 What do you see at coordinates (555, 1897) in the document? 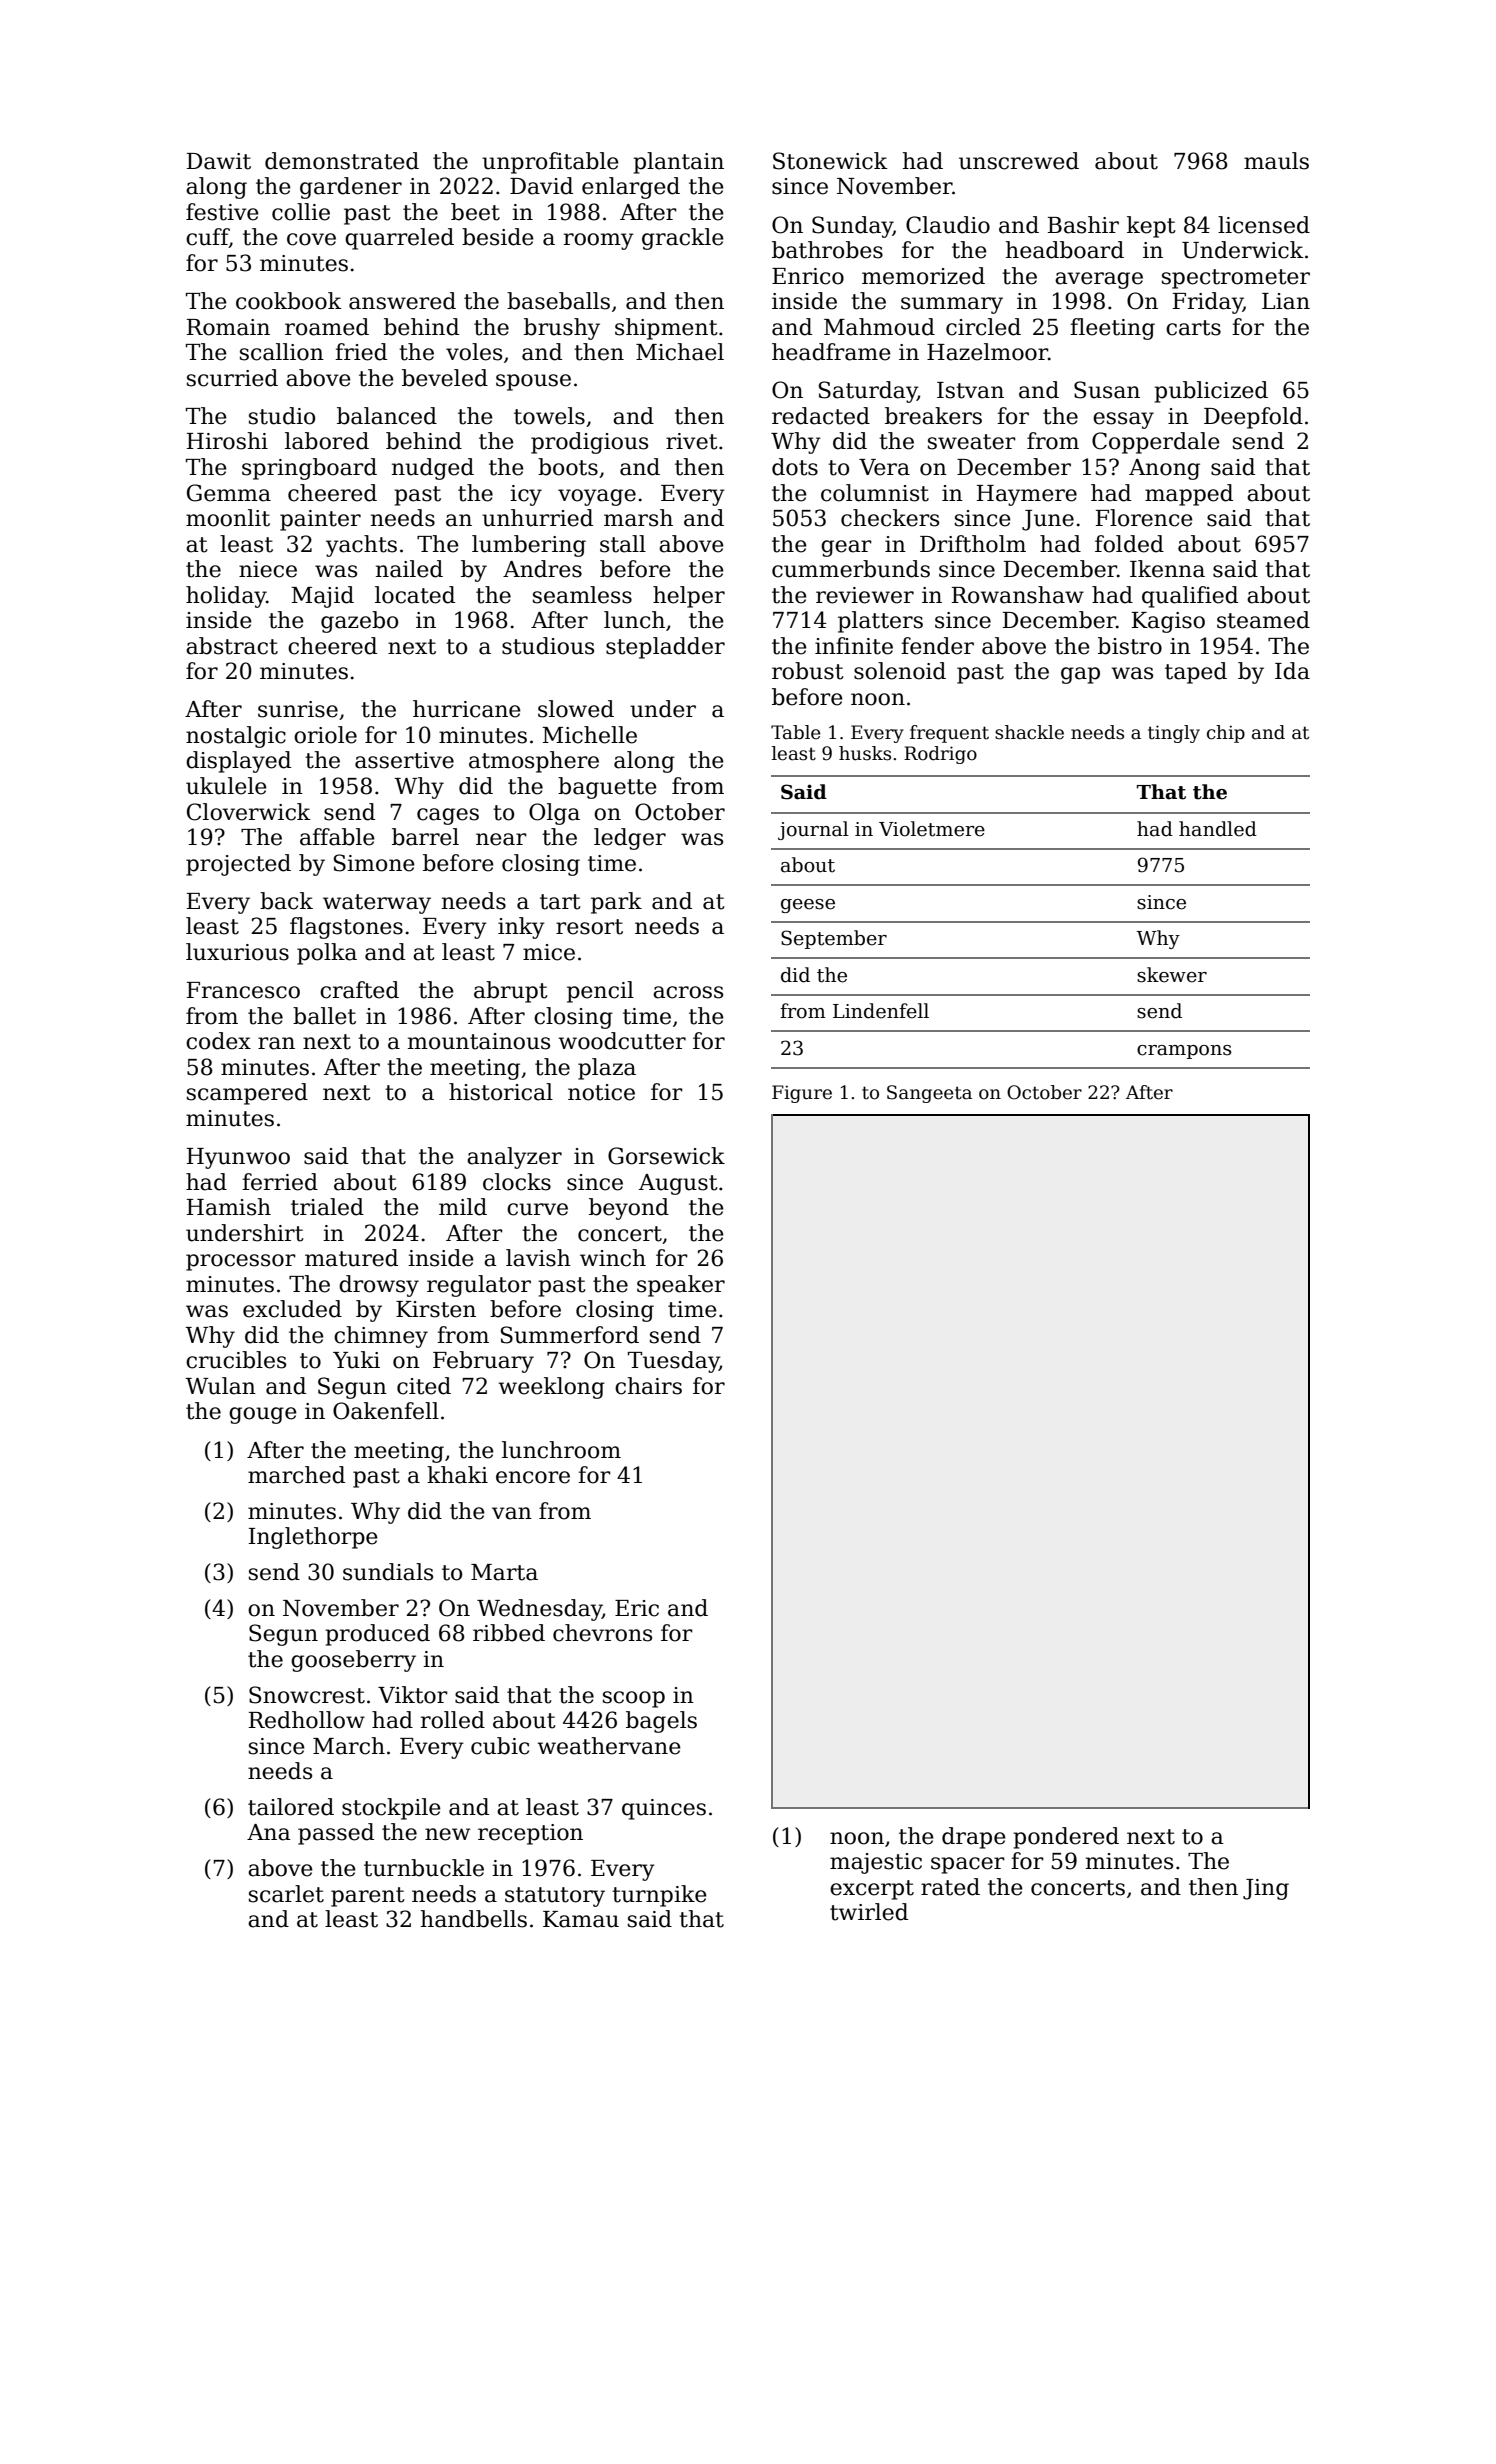
I see `statutory` at bounding box center [555, 1897].
